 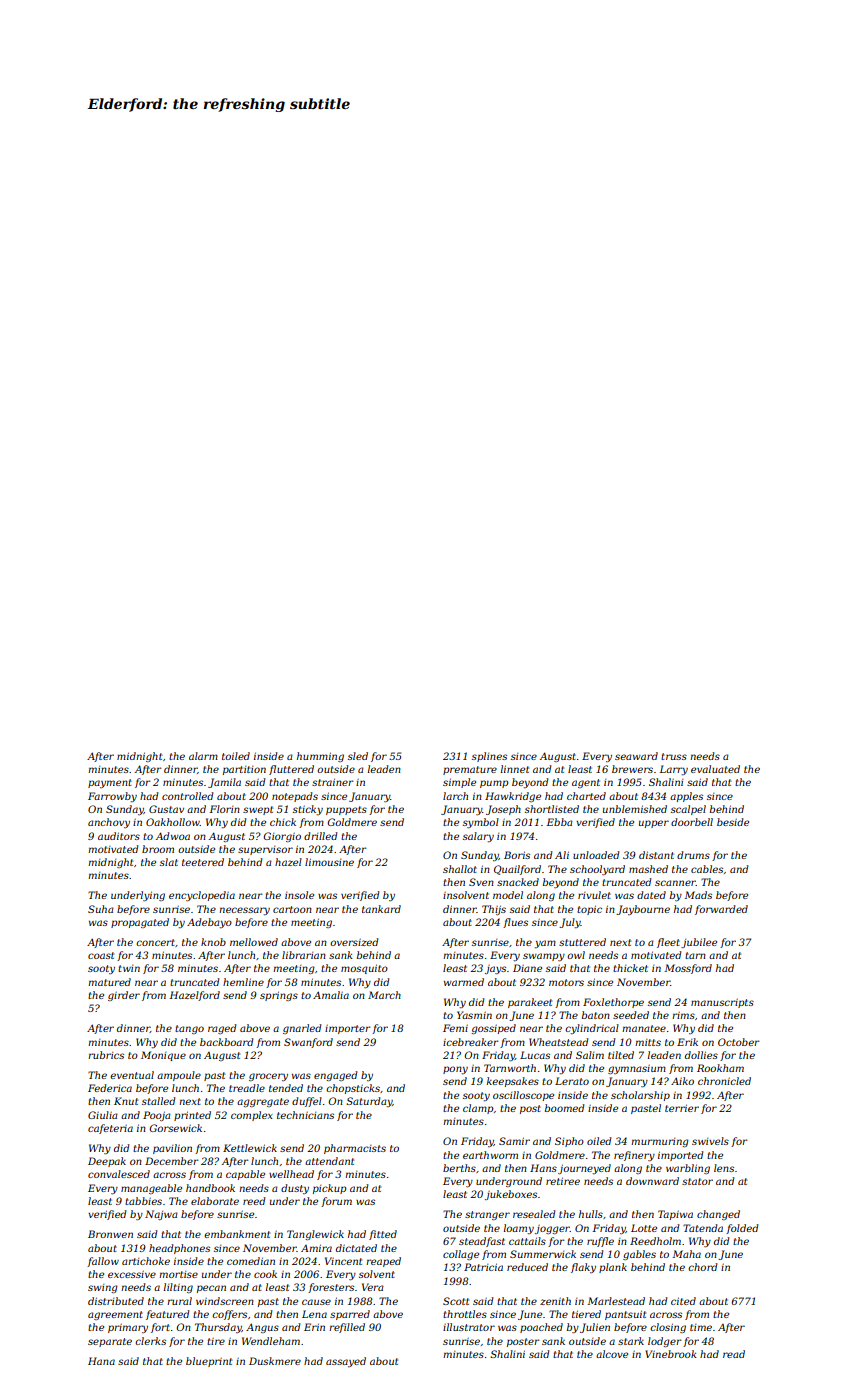 What do you see at coordinates (652, 1181) in the screenshot?
I see `downward` at bounding box center [652, 1181].
